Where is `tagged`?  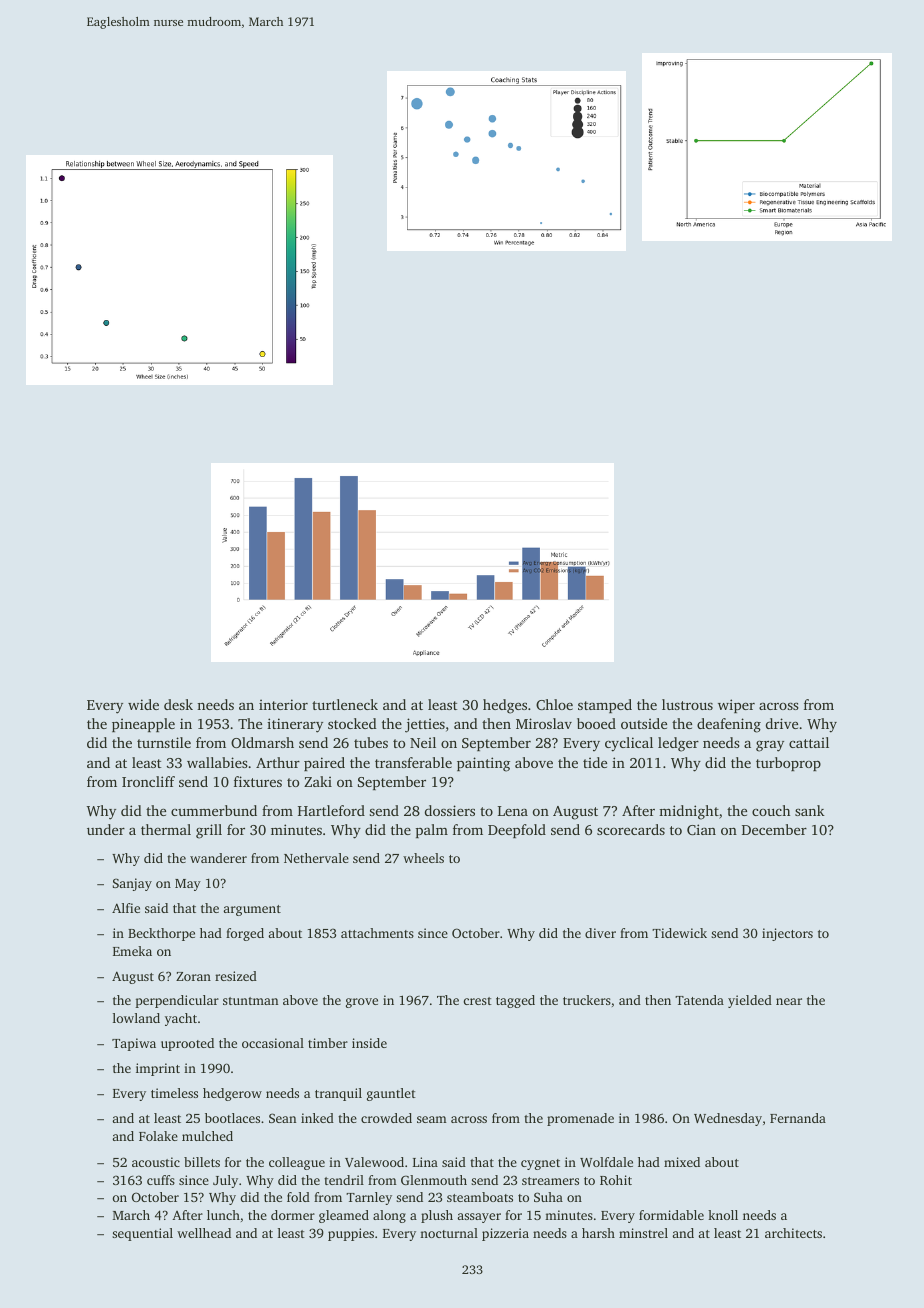 tagged is located at coordinates (515, 1001).
